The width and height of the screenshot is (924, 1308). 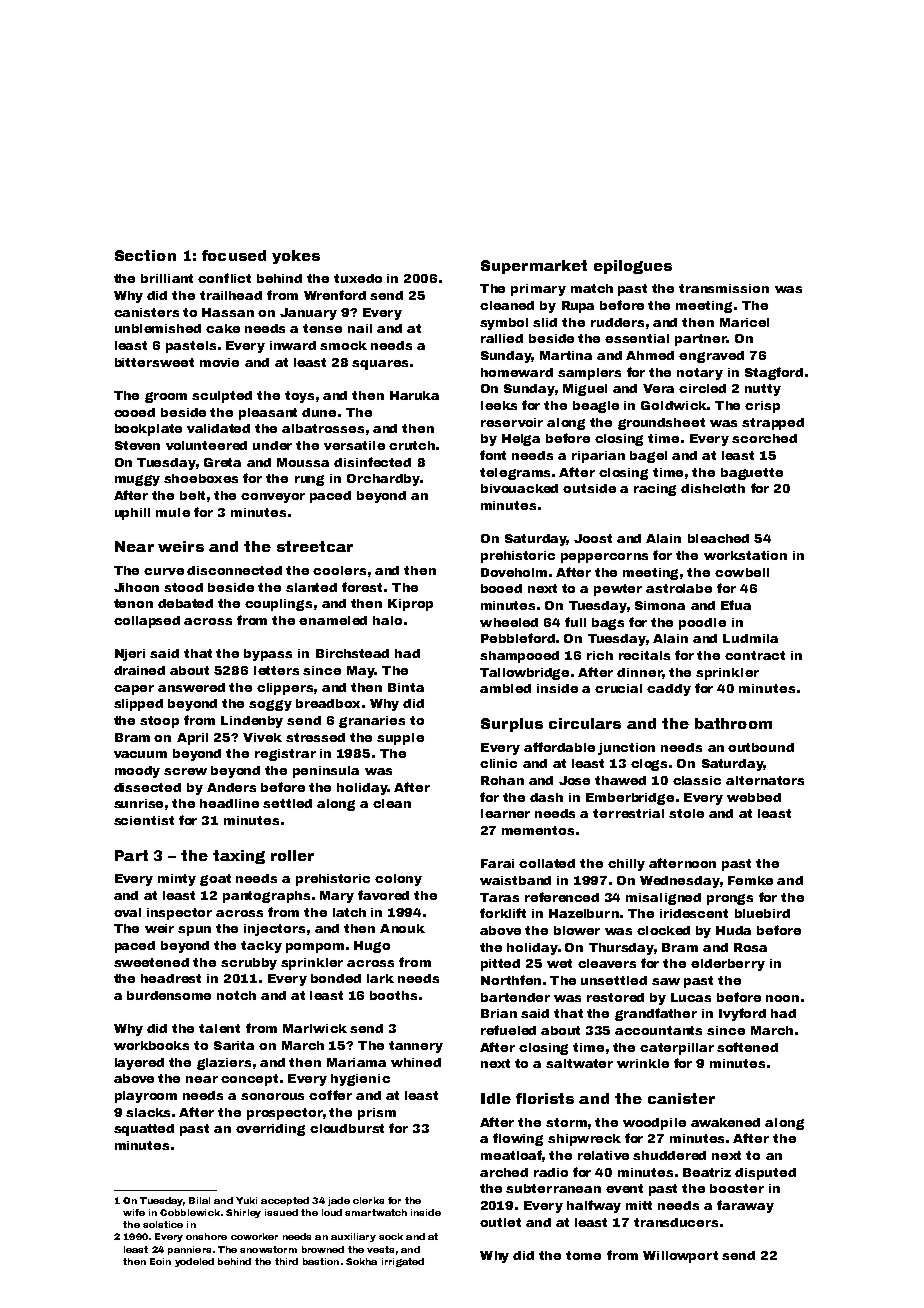 What do you see at coordinates (398, 880) in the screenshot?
I see `colony` at bounding box center [398, 880].
